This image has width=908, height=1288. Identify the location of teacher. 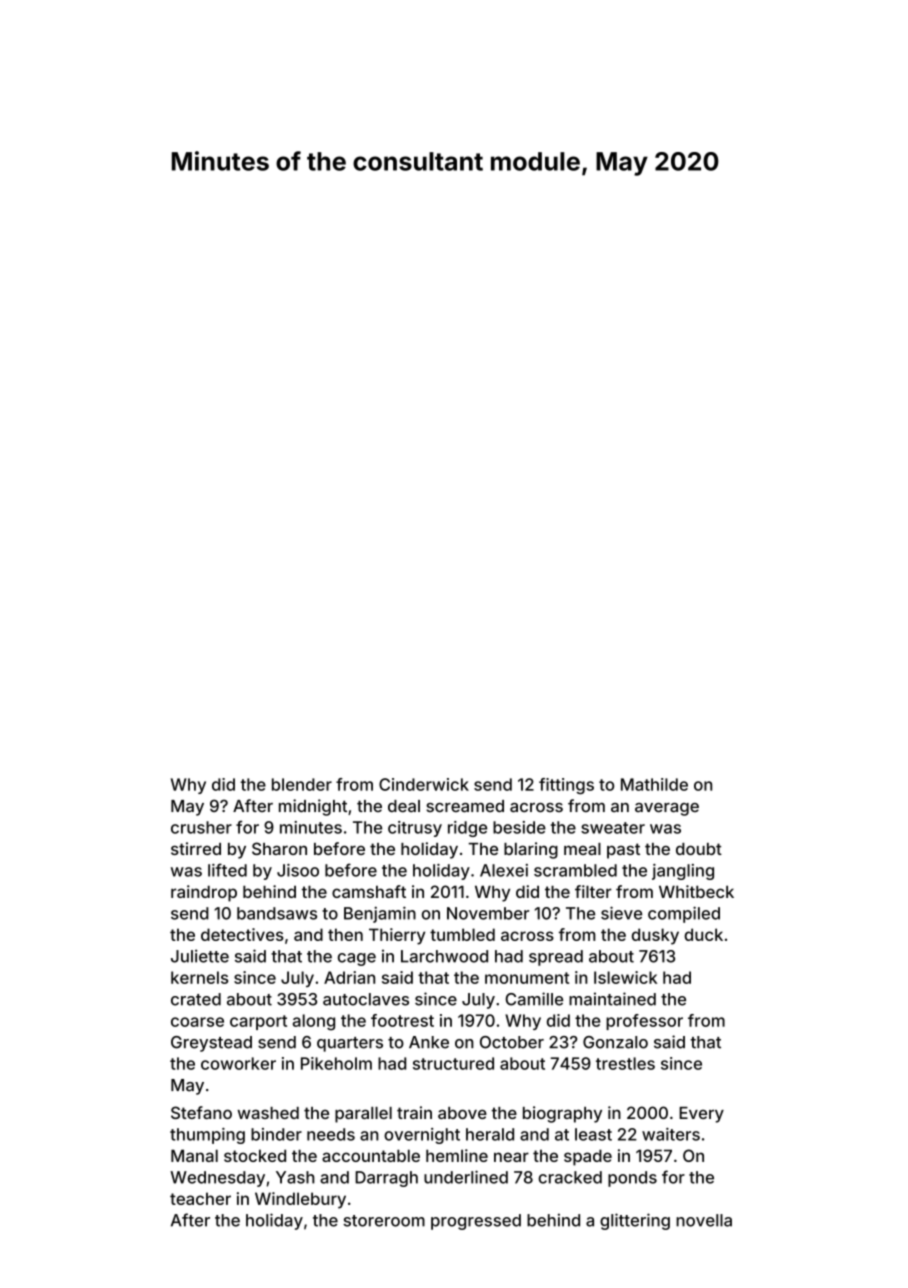
(200, 1198).
